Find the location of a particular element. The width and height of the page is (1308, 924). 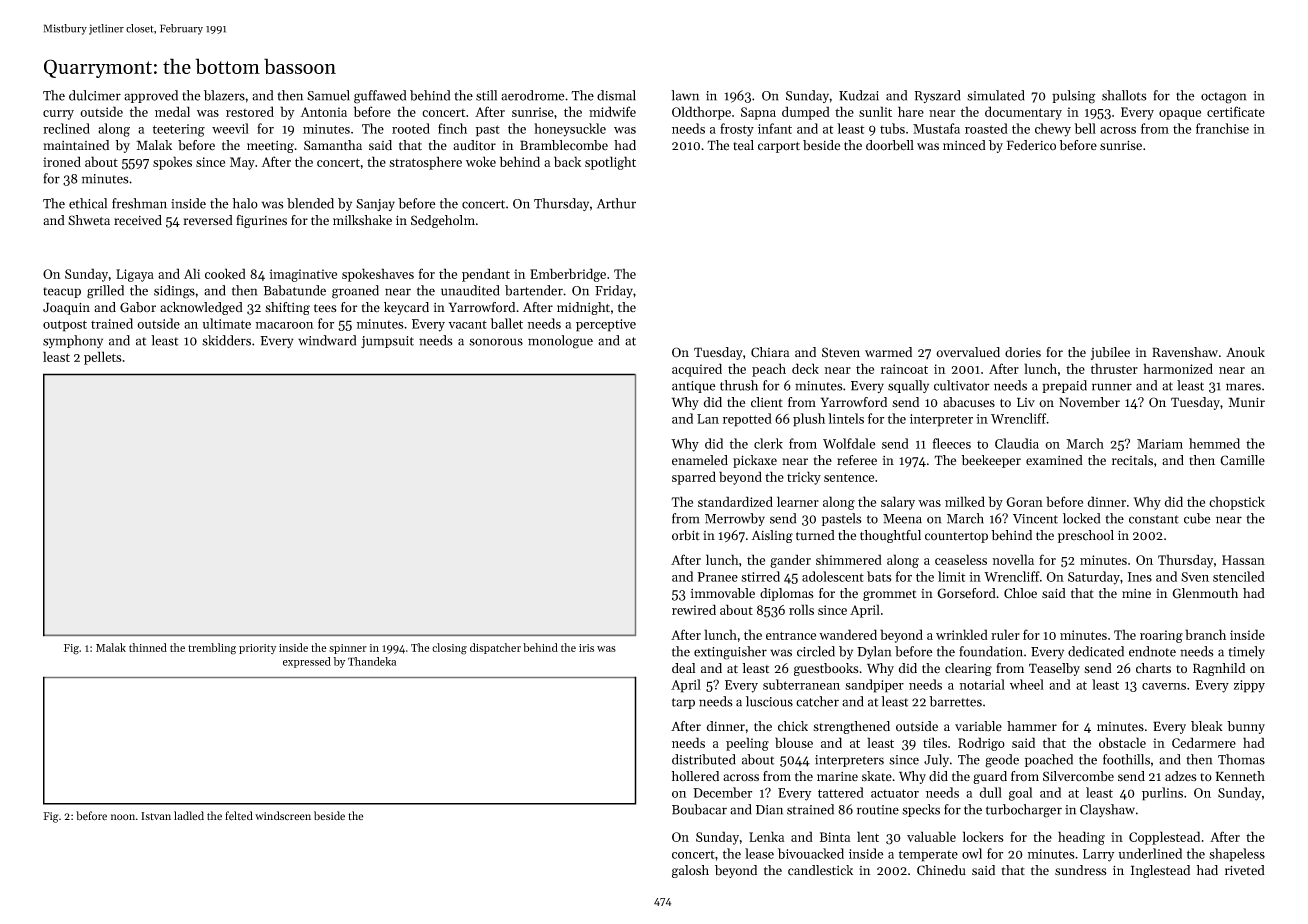

dories is located at coordinates (1023, 352).
